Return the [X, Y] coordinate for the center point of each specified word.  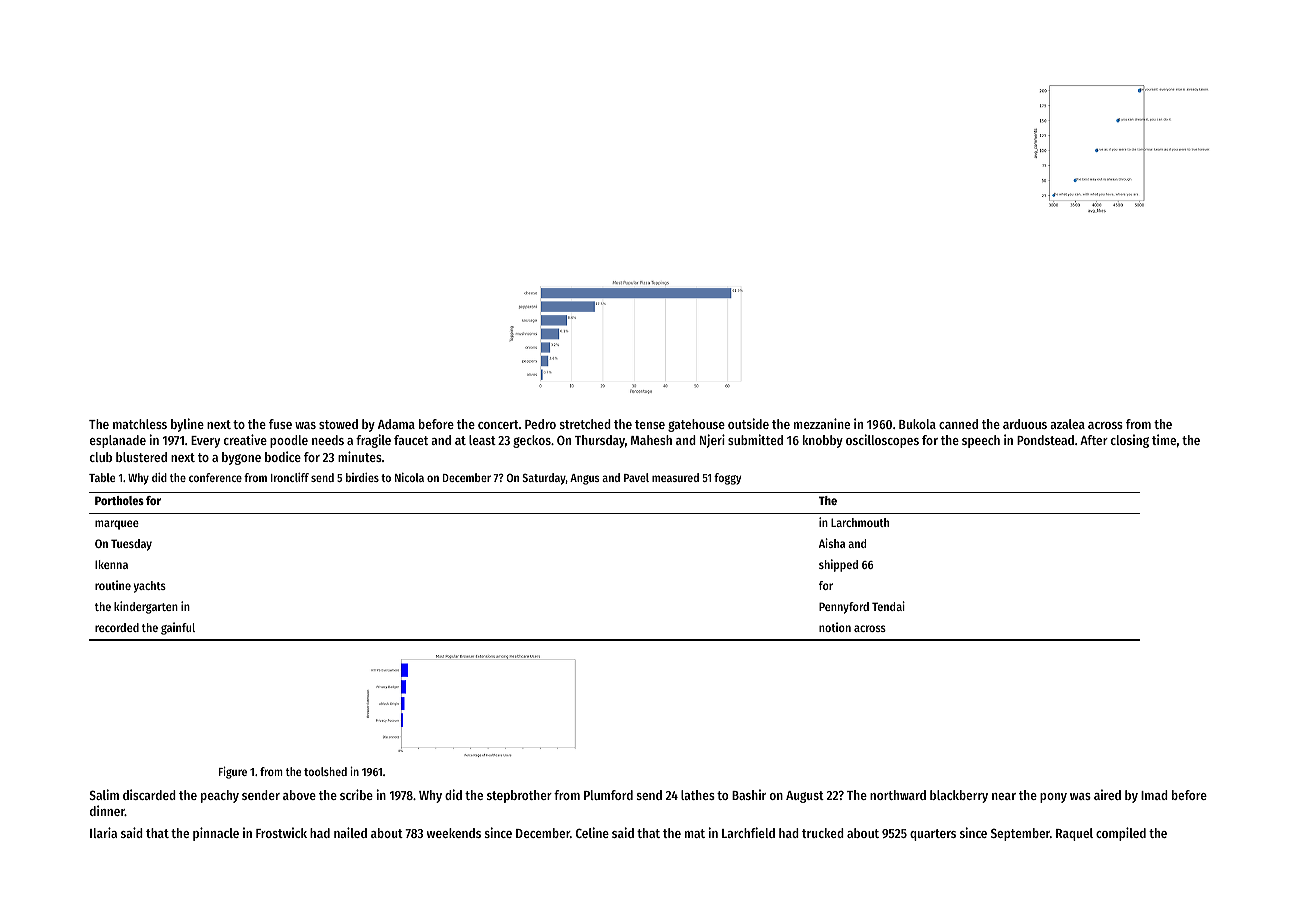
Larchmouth [860, 522]
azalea [1067, 424]
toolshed [325, 771]
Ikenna [111, 564]
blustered [141, 457]
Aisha [832, 543]
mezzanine [822, 423]
